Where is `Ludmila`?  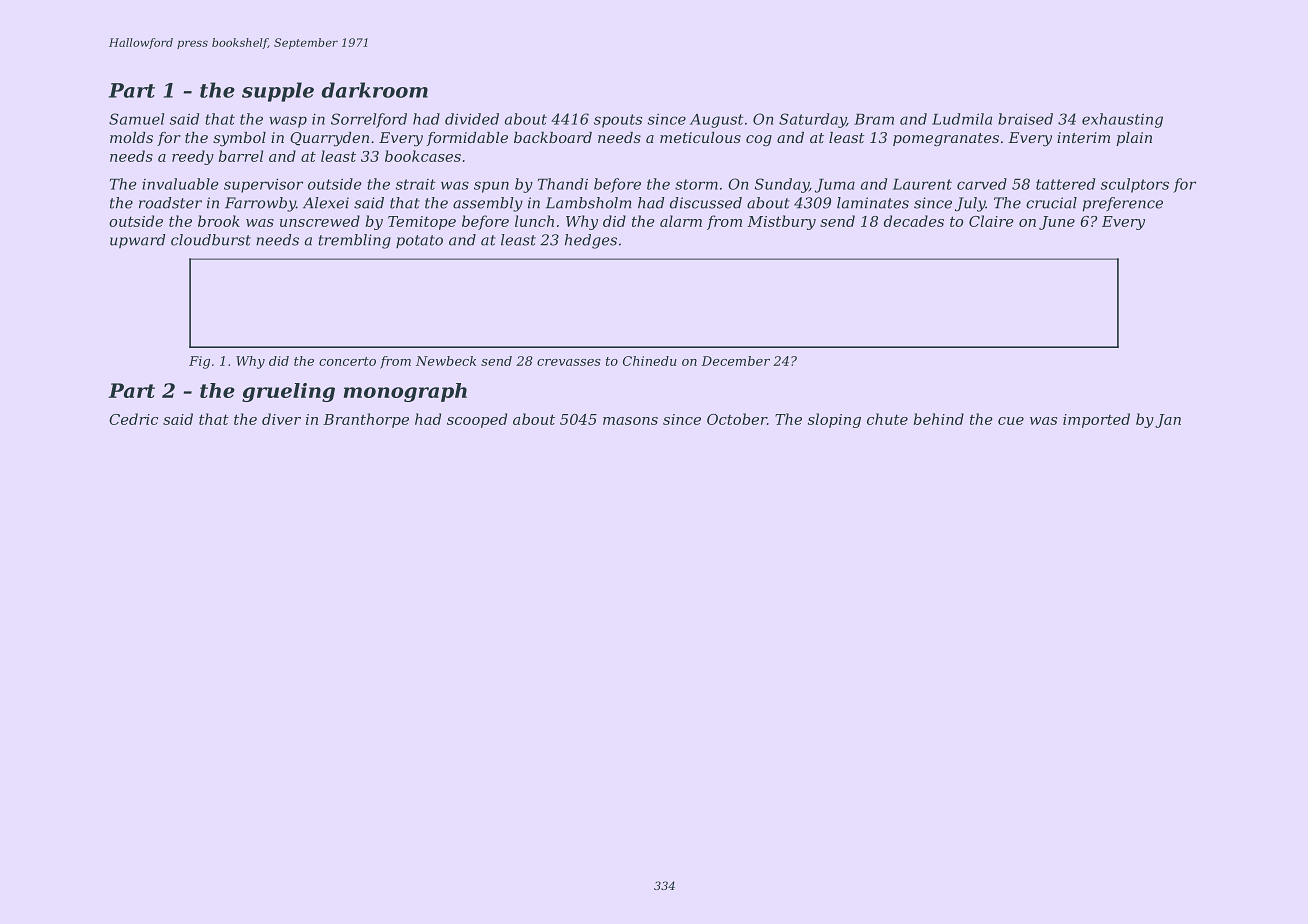 Ludmila is located at coordinates (962, 119).
